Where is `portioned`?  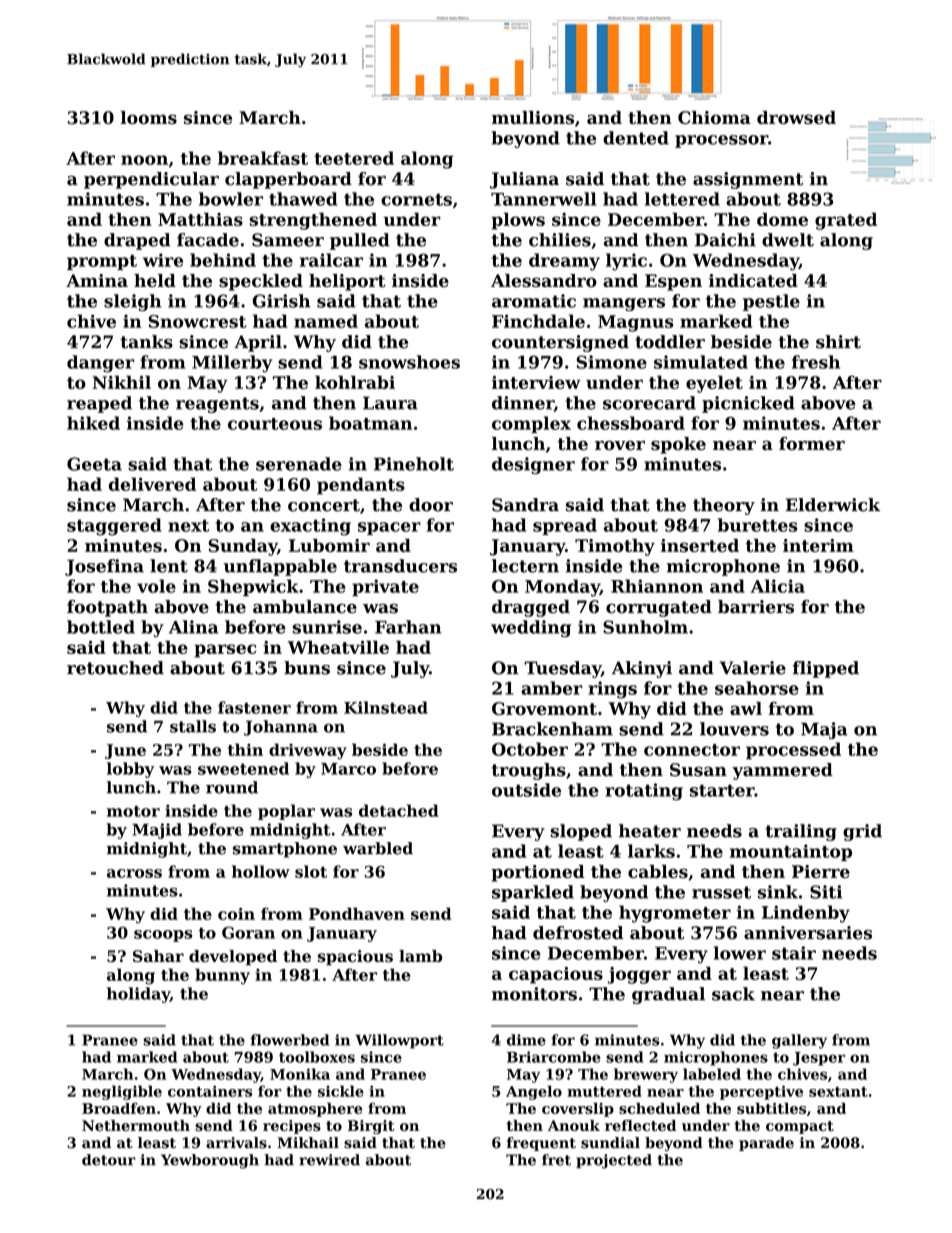
portioned is located at coordinates (537, 873).
